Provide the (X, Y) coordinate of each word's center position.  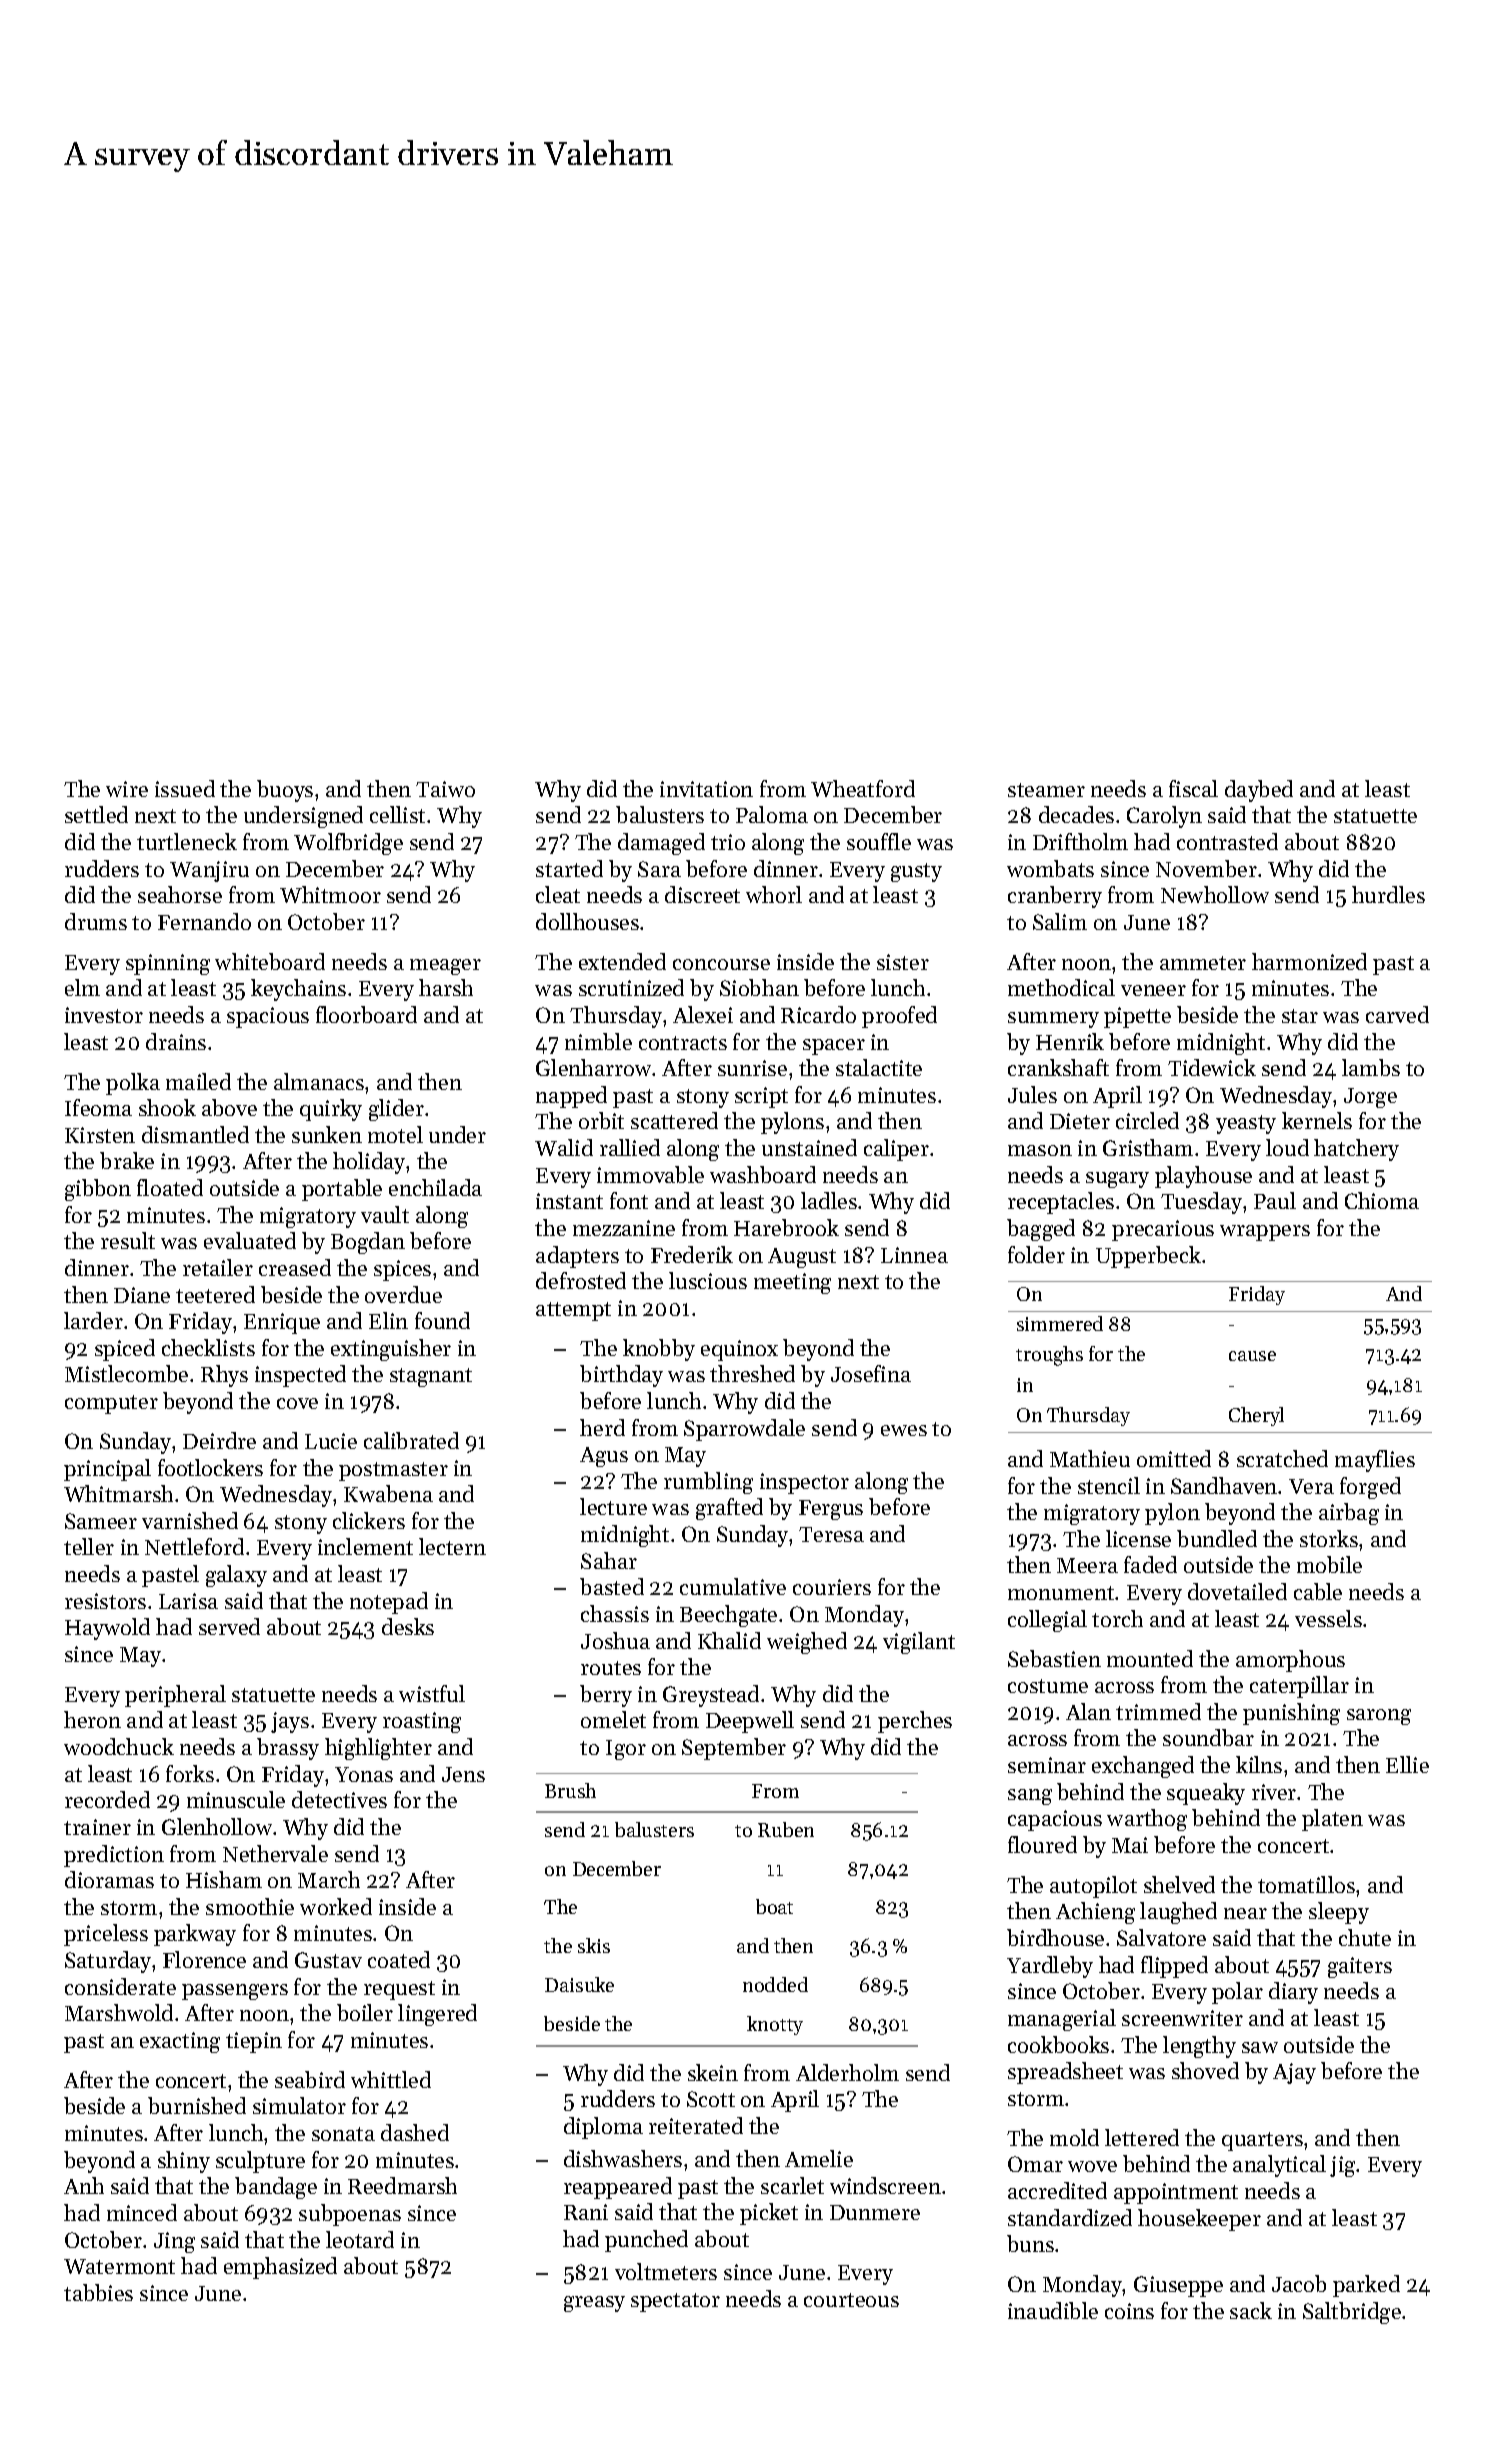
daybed (1259, 791)
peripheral (175, 1696)
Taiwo (445, 789)
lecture (613, 1506)
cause (1252, 1356)
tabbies (98, 2292)
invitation (706, 789)
